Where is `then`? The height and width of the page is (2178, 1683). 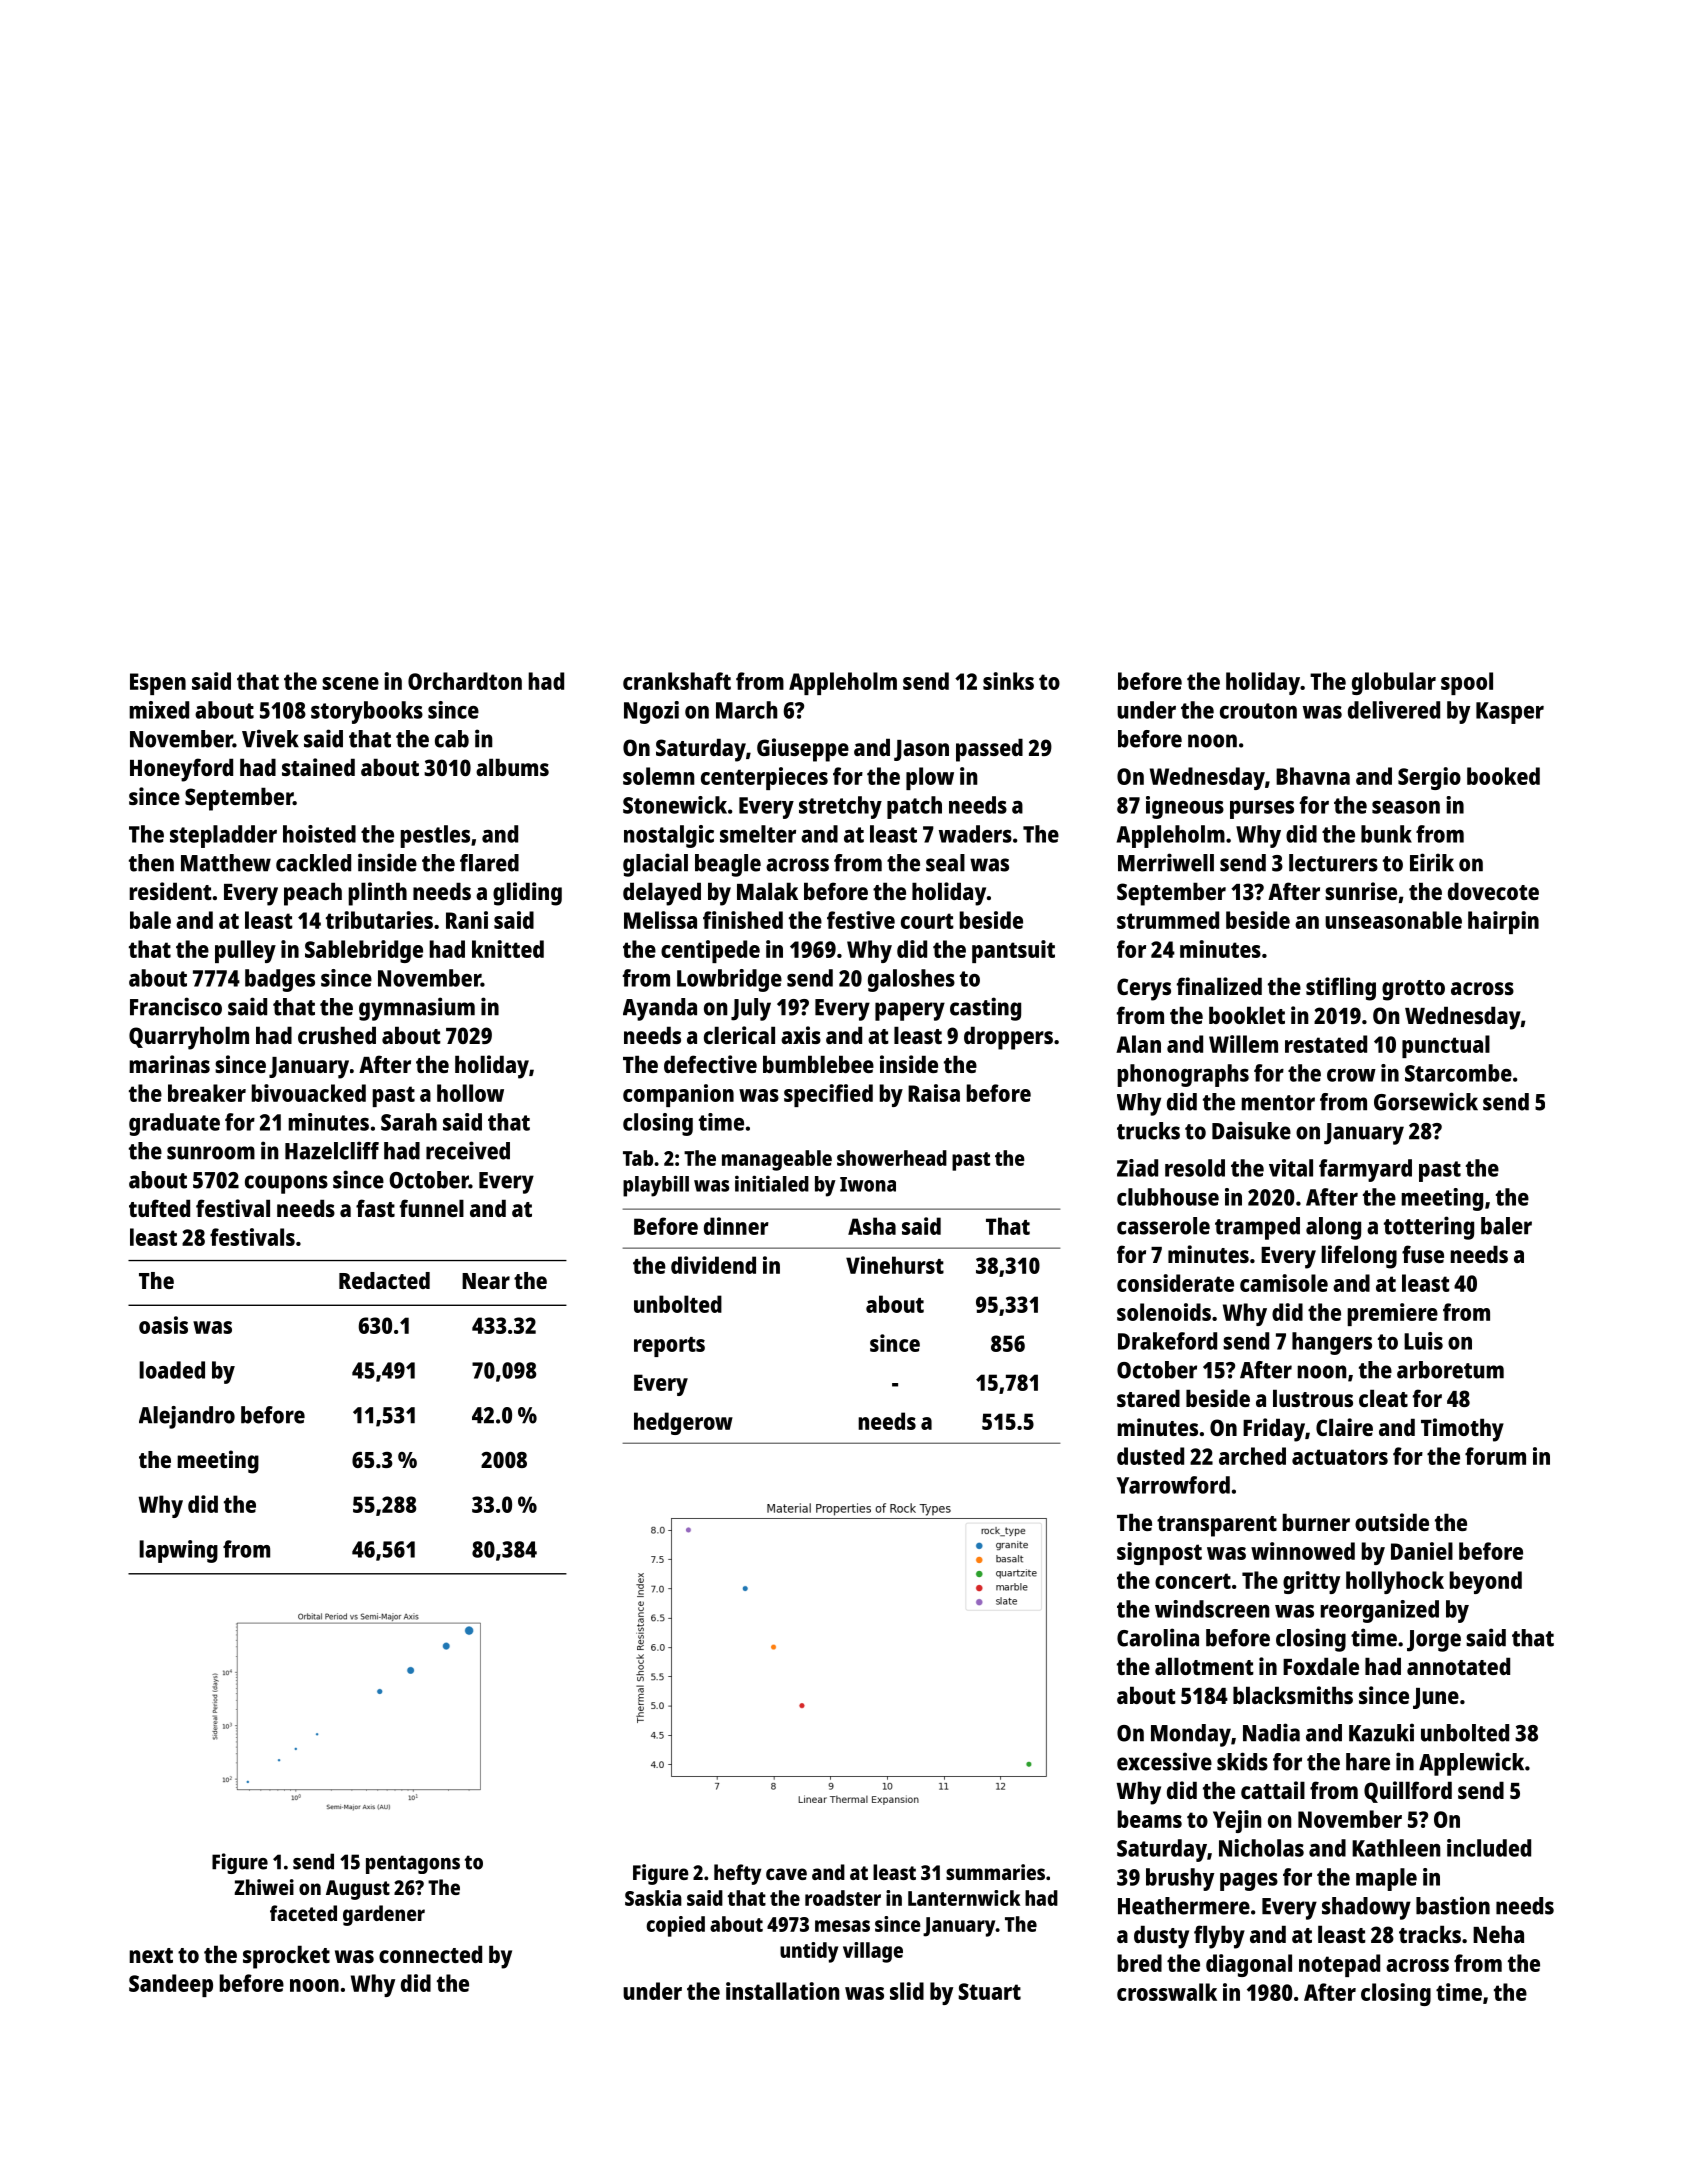
then is located at coordinates (151, 863).
